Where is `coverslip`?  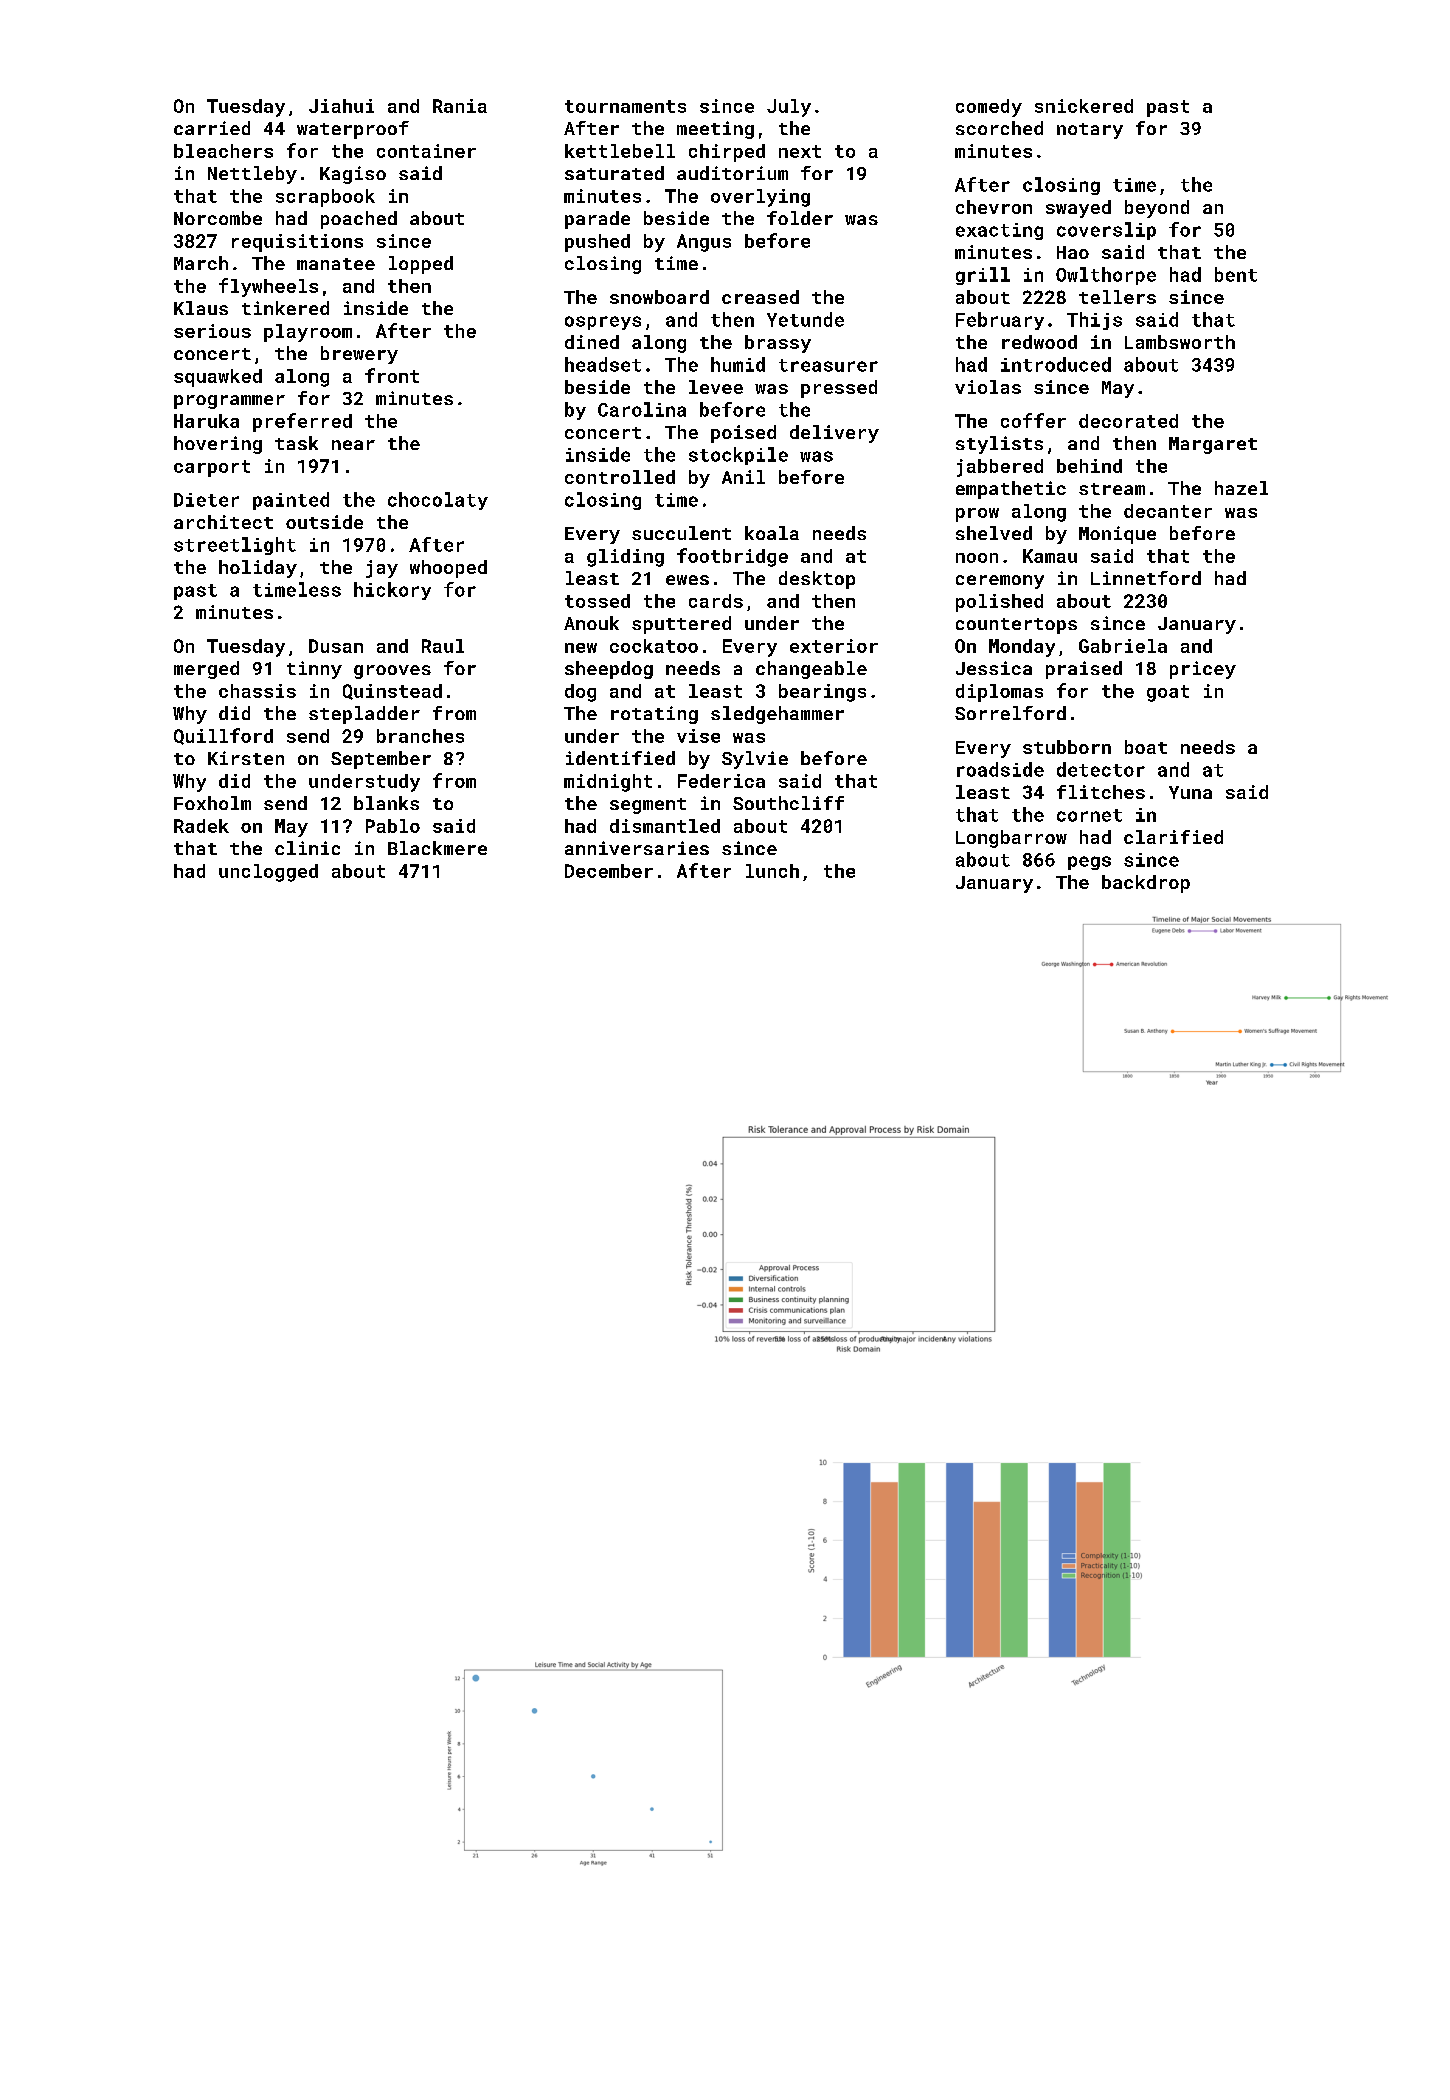 coverslip is located at coordinates (1106, 231).
